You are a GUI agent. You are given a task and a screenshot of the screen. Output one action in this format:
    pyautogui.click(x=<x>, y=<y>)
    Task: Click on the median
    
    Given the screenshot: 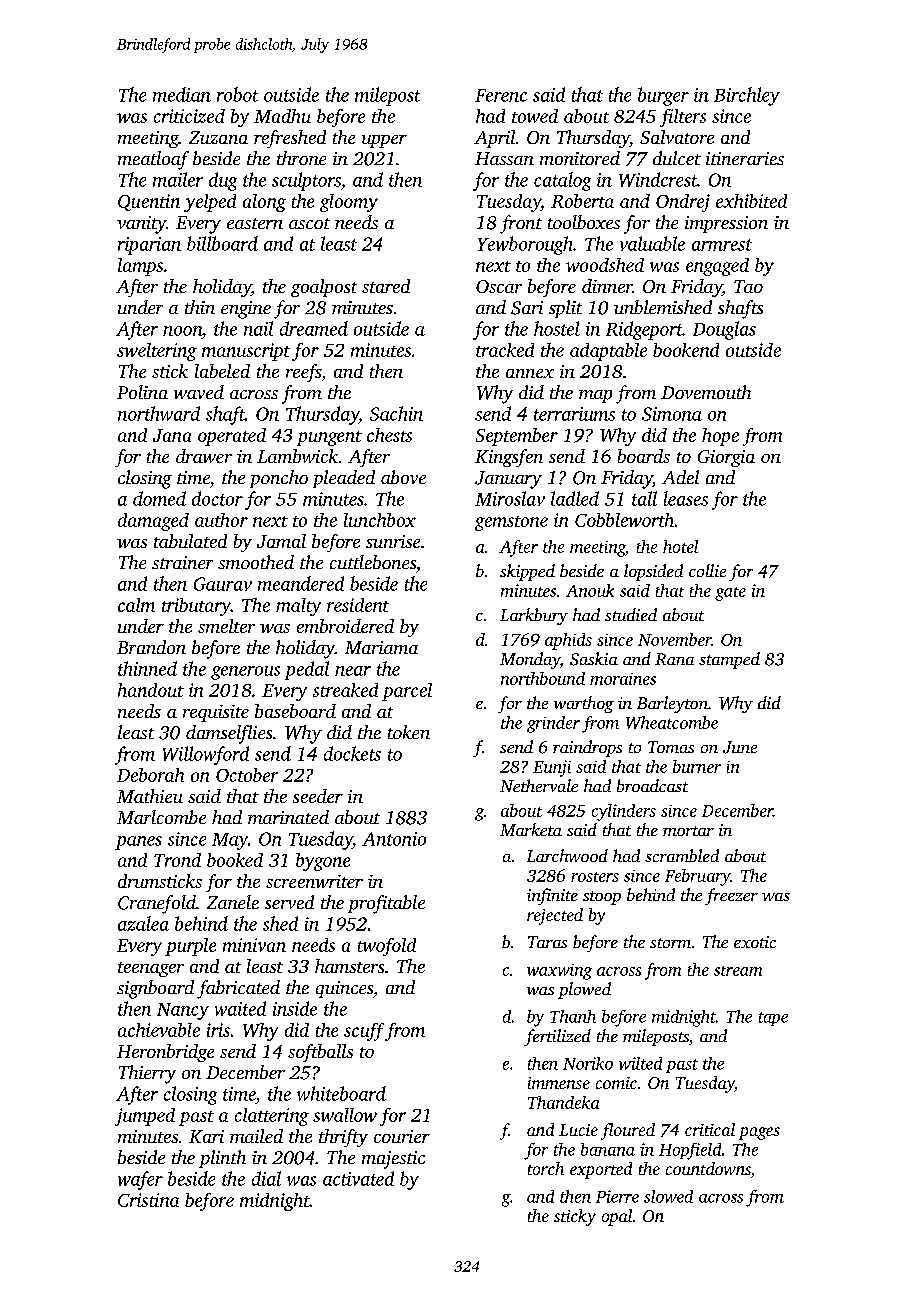 What is the action you would take?
    pyautogui.click(x=182, y=94)
